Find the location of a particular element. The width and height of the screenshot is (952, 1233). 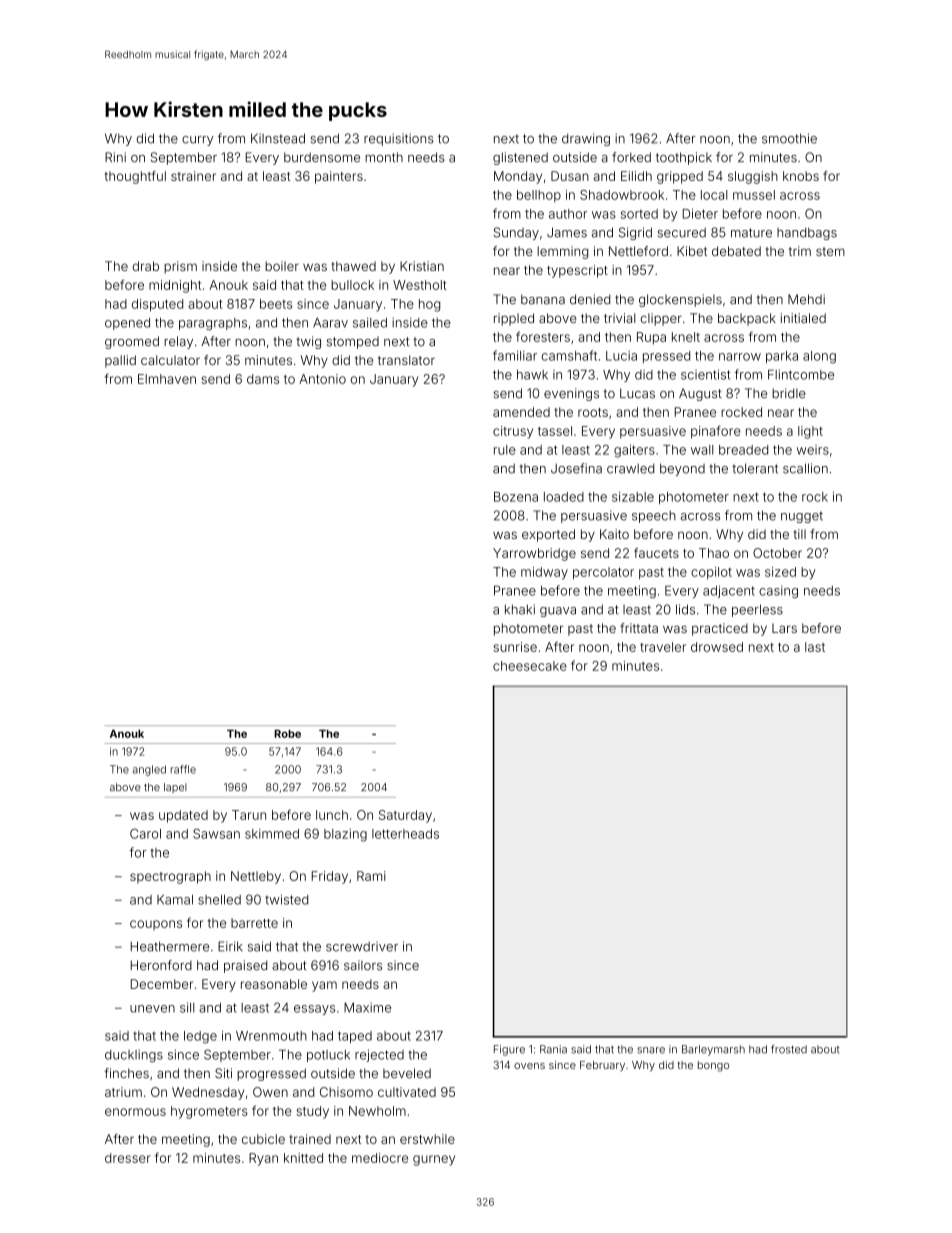

rule is located at coordinates (505, 450).
